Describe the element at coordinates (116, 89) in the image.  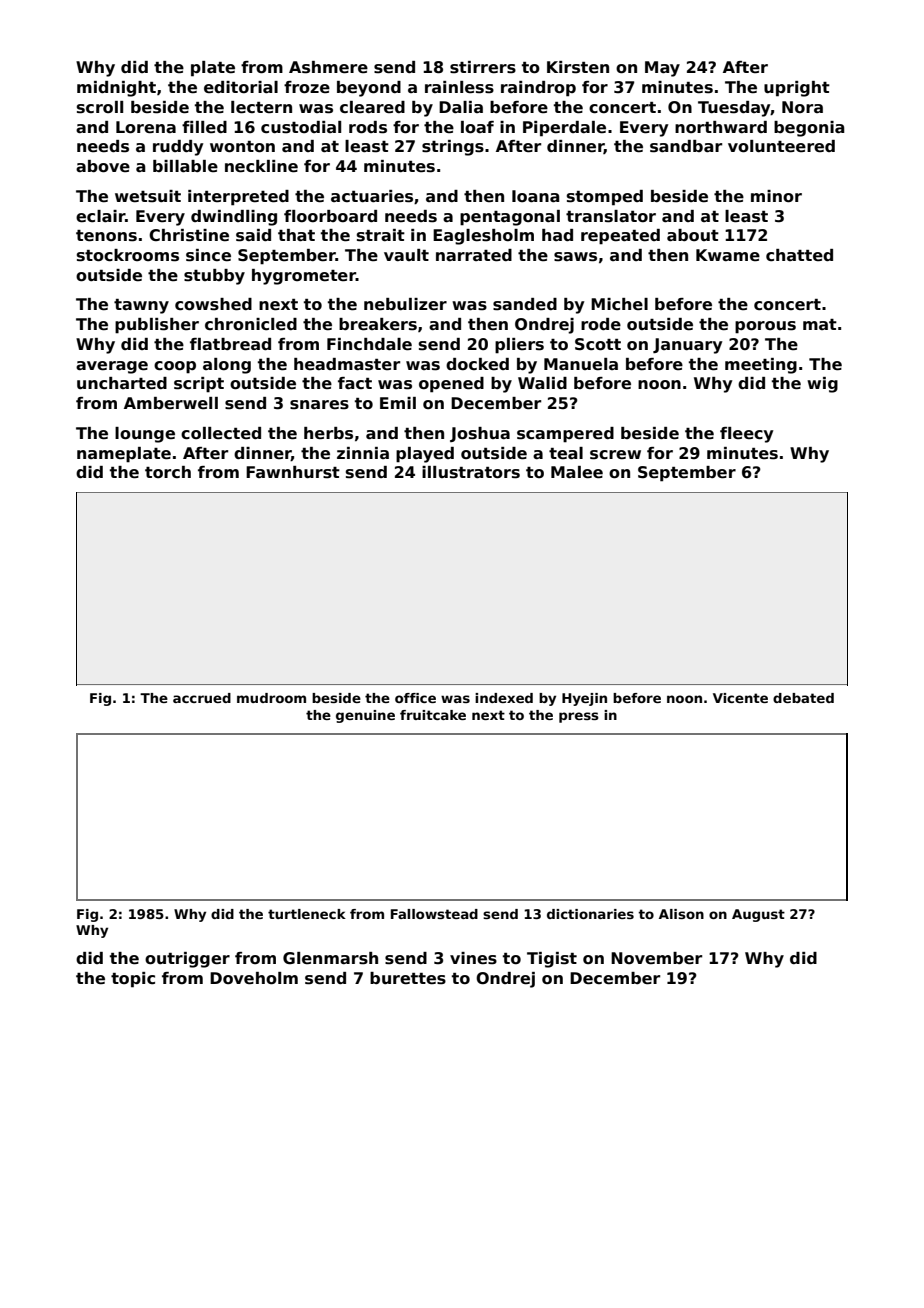
I see `midnight` at that location.
